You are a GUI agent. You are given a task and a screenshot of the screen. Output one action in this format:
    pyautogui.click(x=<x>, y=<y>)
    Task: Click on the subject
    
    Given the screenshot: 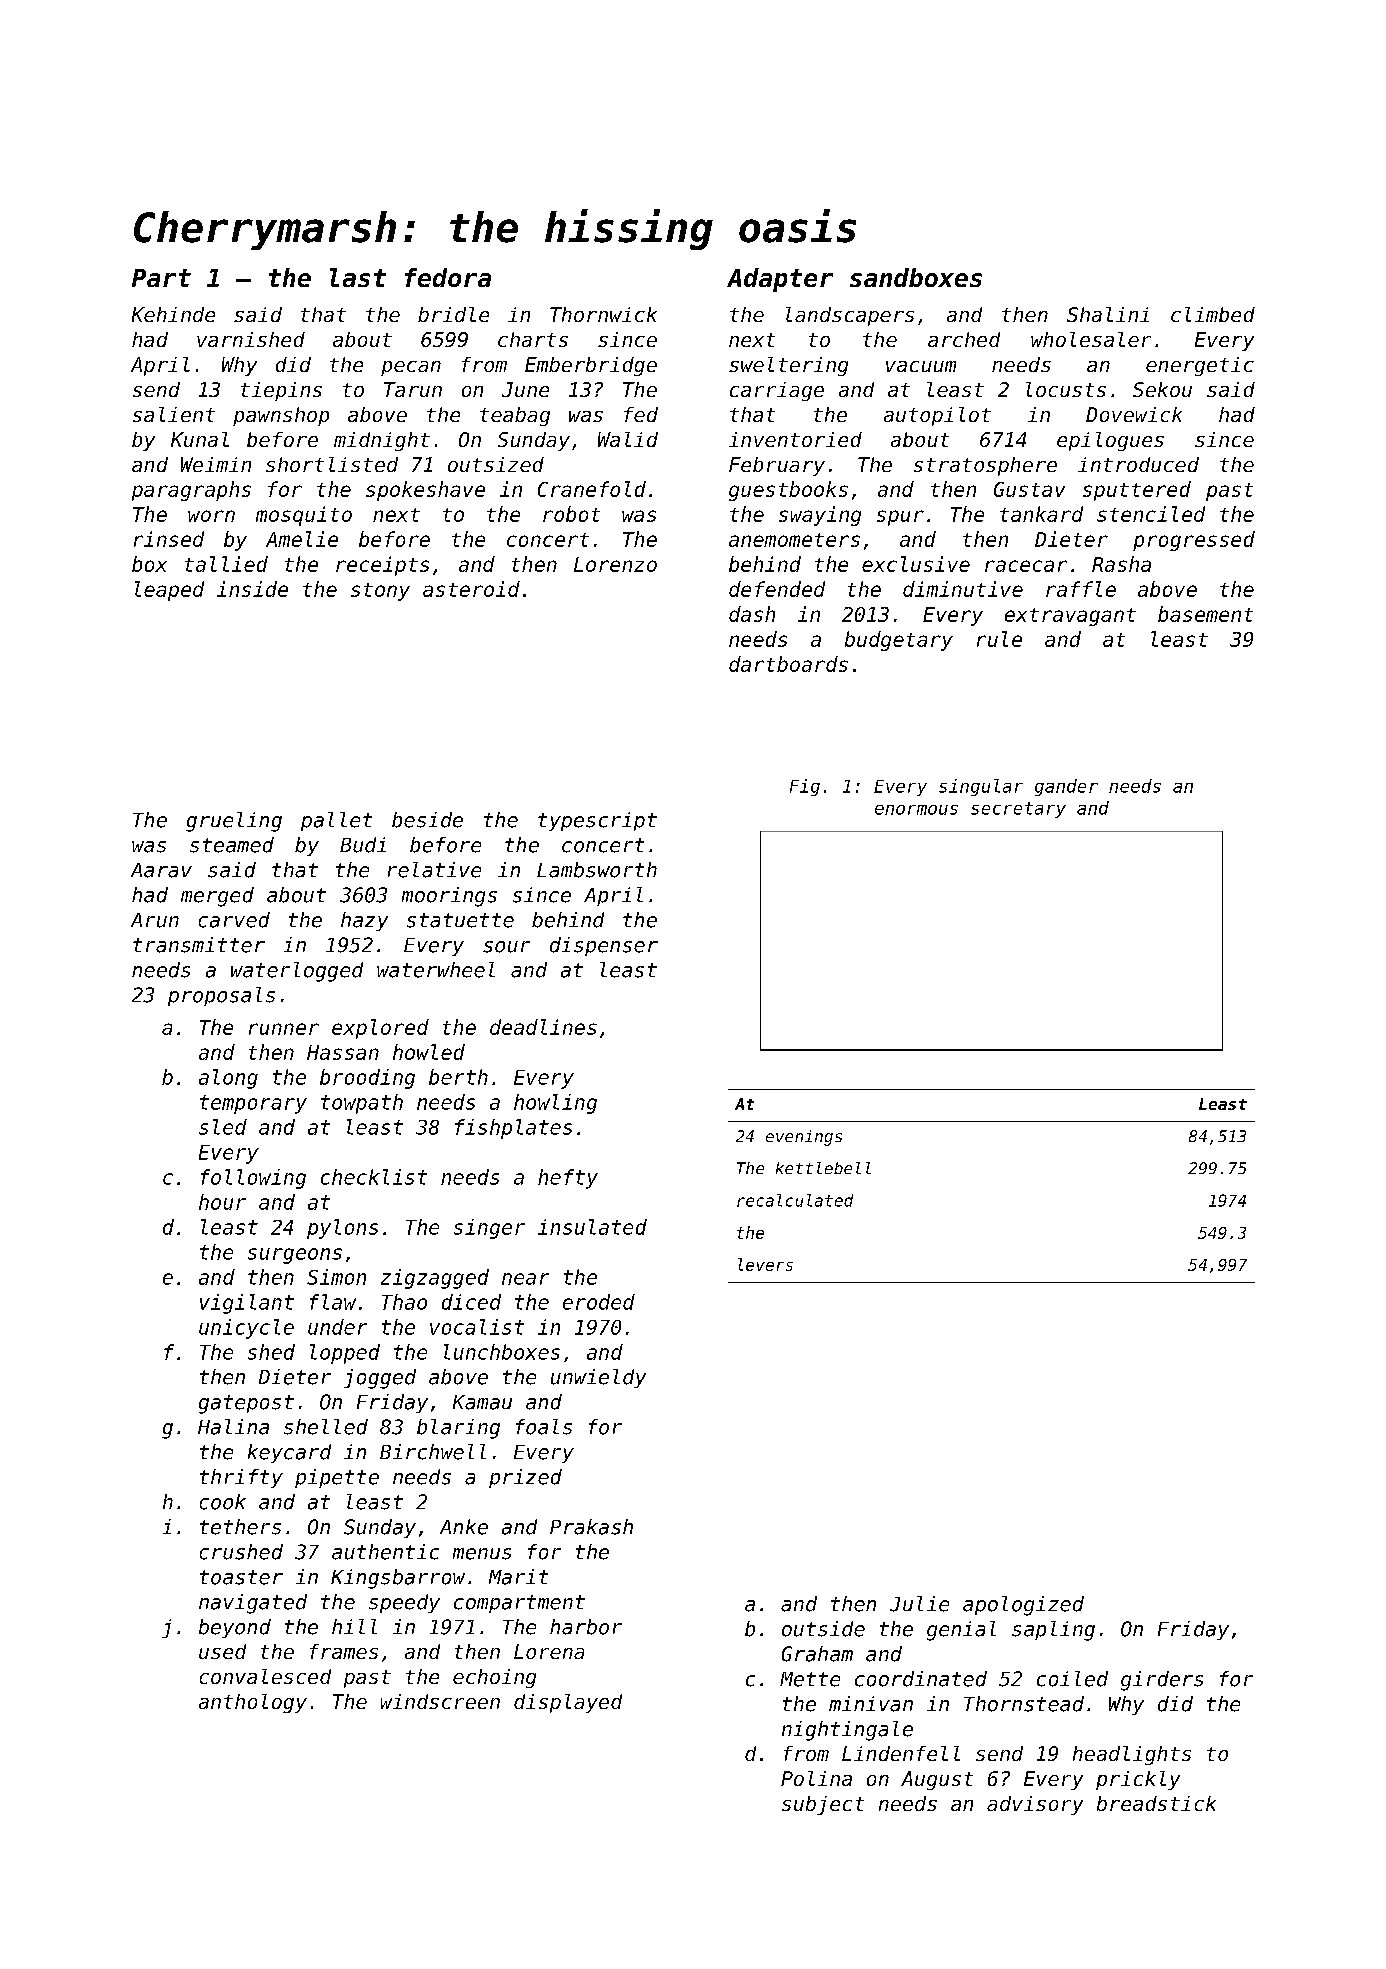 What is the action you would take?
    pyautogui.click(x=823, y=1805)
